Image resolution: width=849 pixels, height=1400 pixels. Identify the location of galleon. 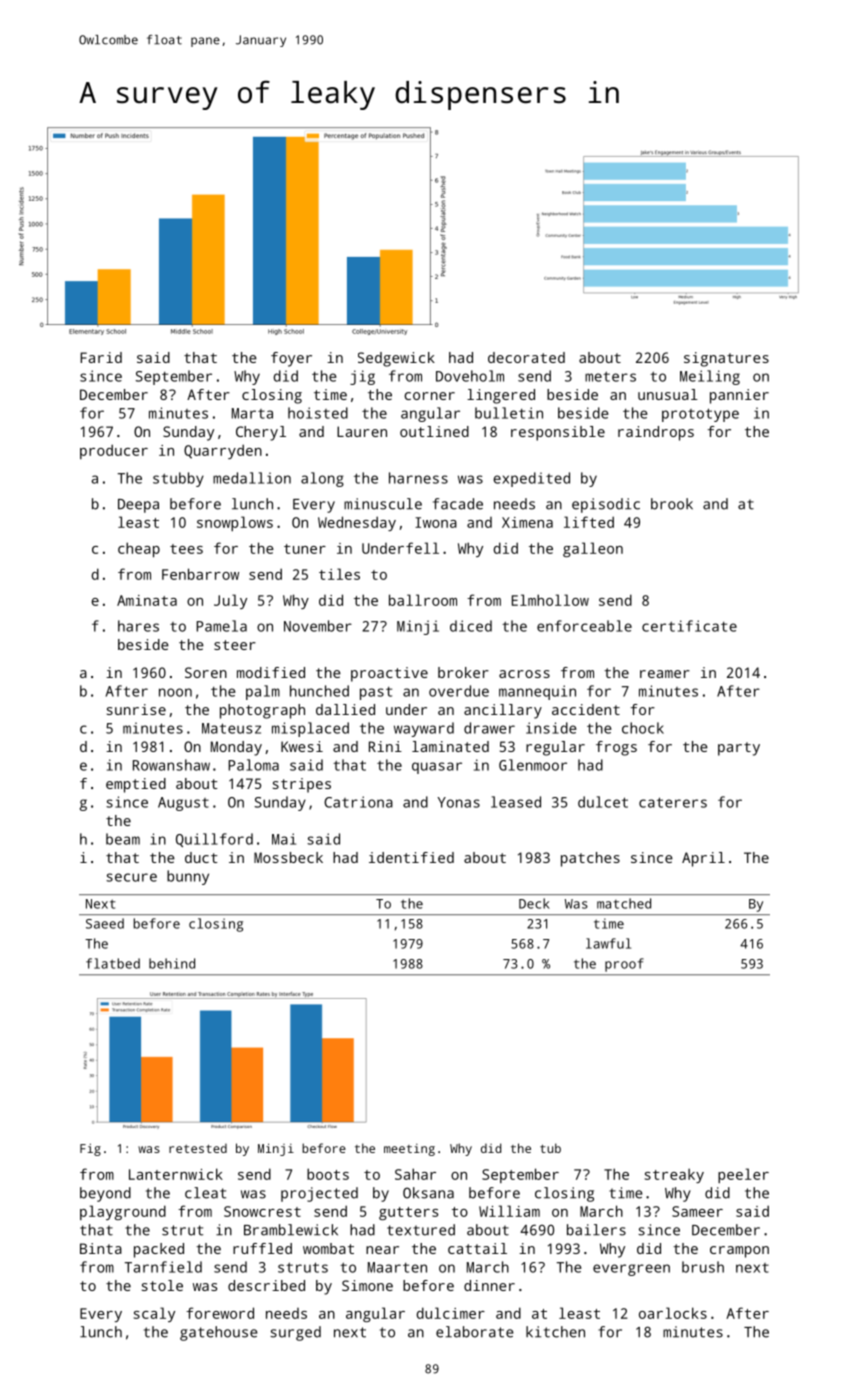
(593, 549).
